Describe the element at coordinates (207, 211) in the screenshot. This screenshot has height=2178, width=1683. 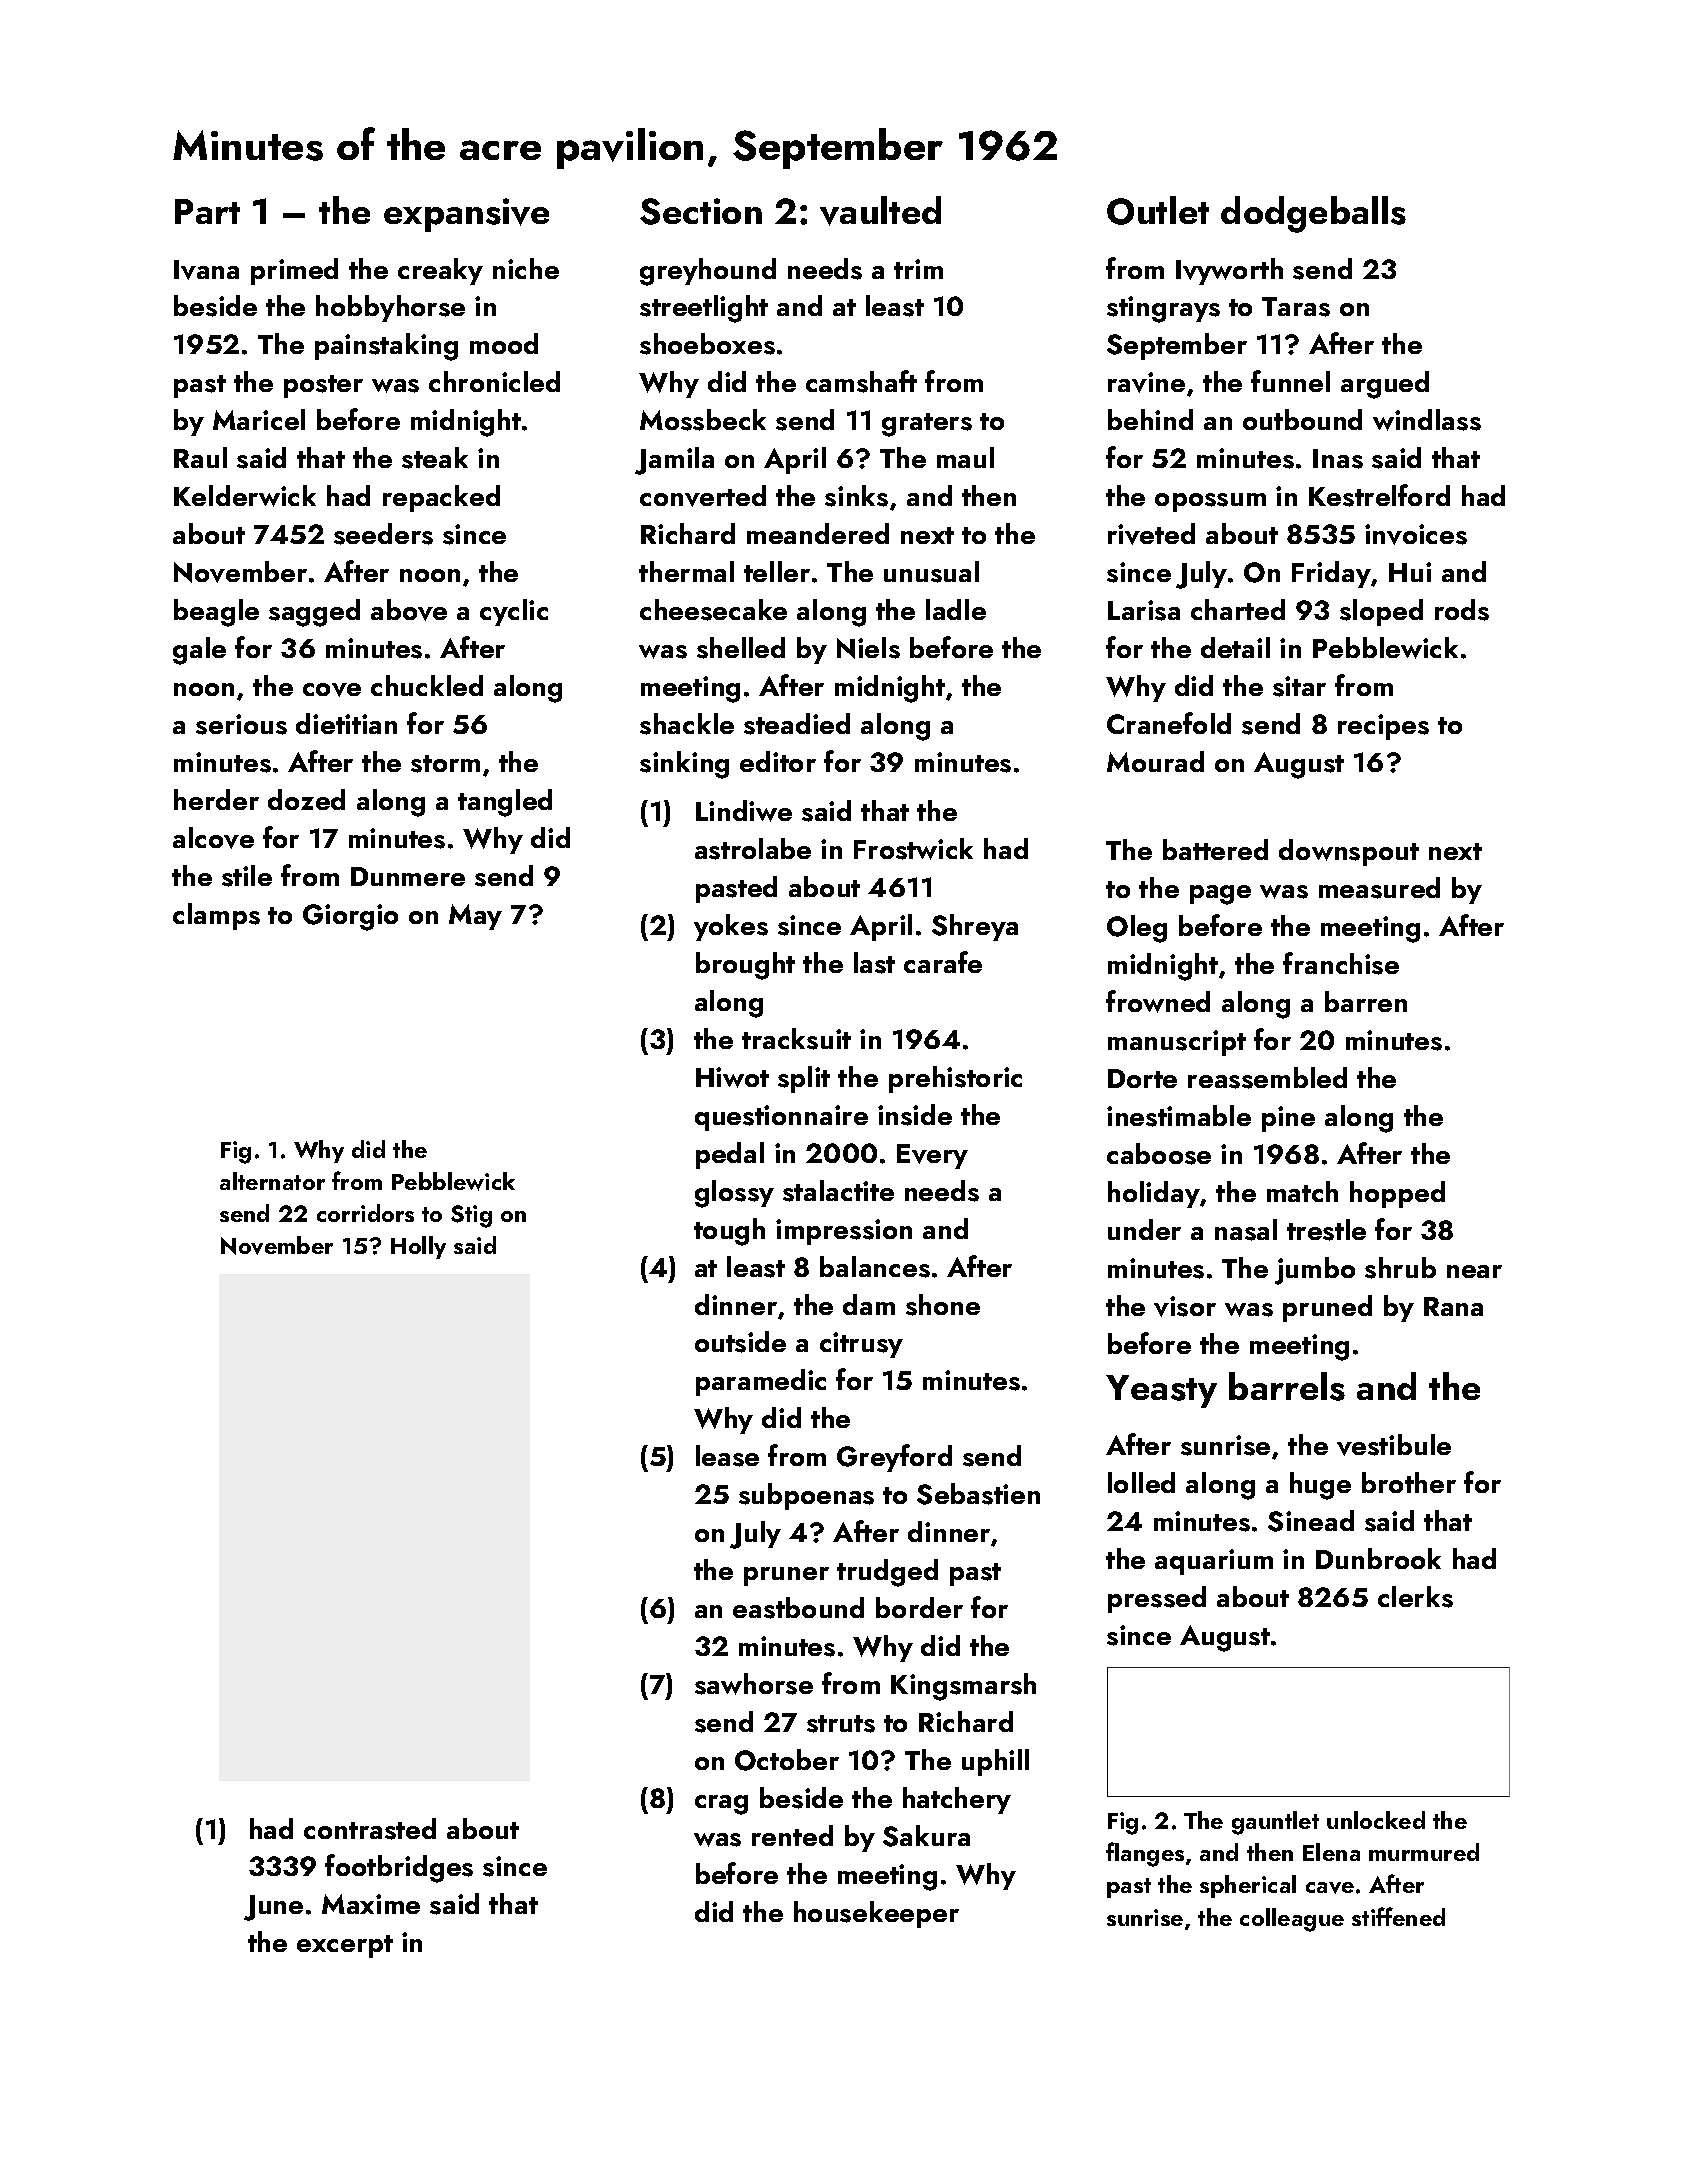
I see `Part` at that location.
